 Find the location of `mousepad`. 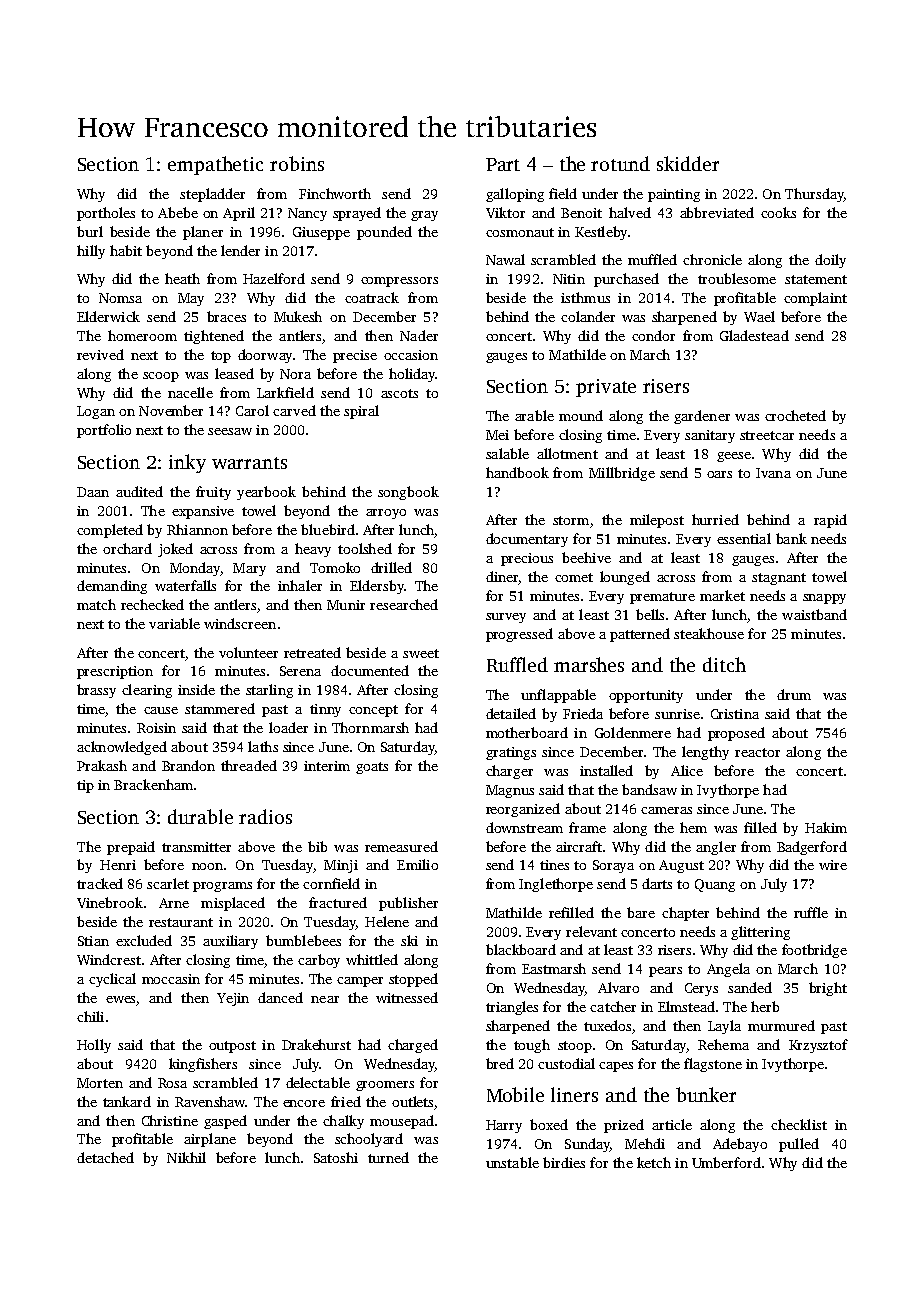

mousepad is located at coordinates (402, 1122).
